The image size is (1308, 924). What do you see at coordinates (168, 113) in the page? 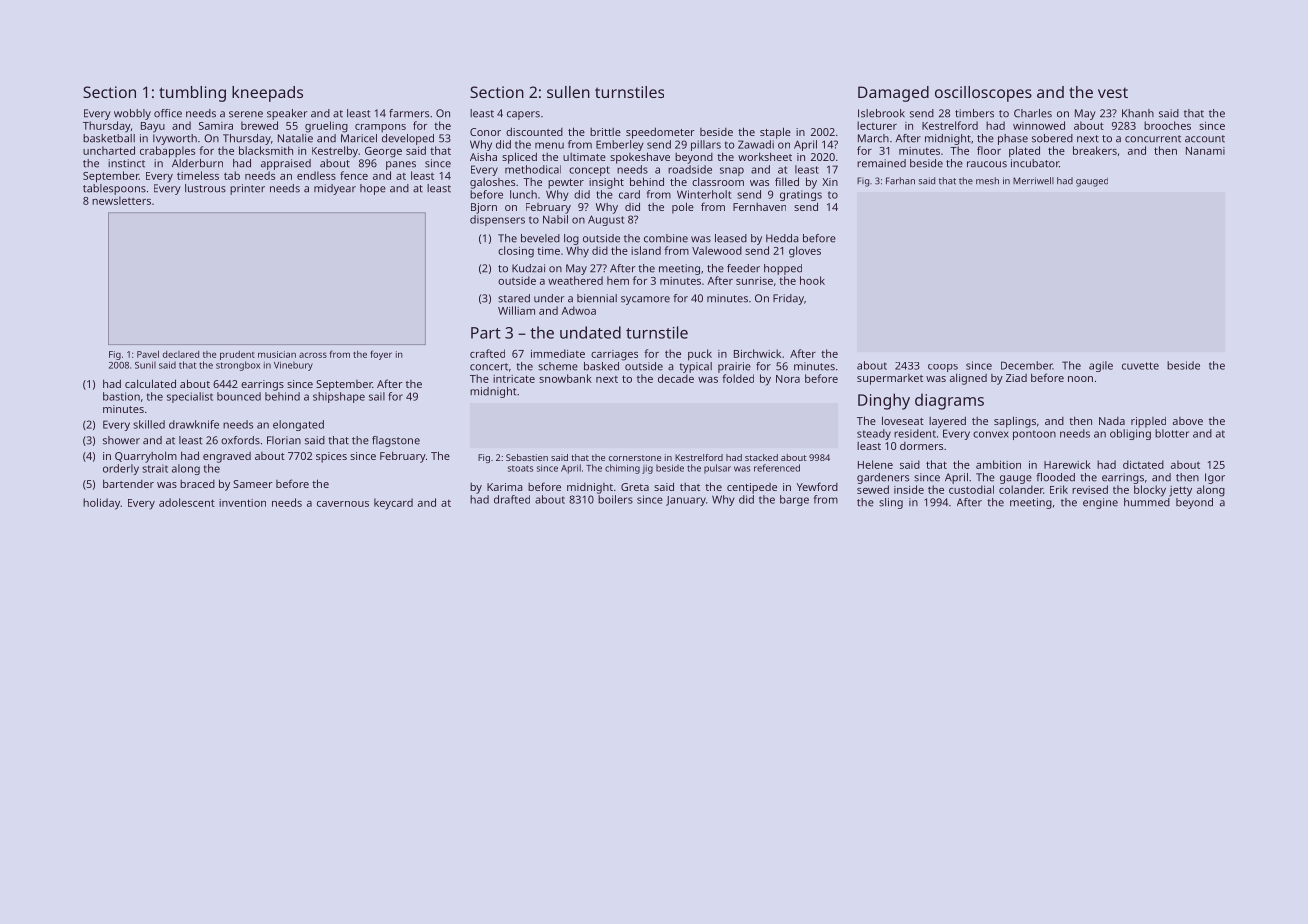
I see `office` at bounding box center [168, 113].
